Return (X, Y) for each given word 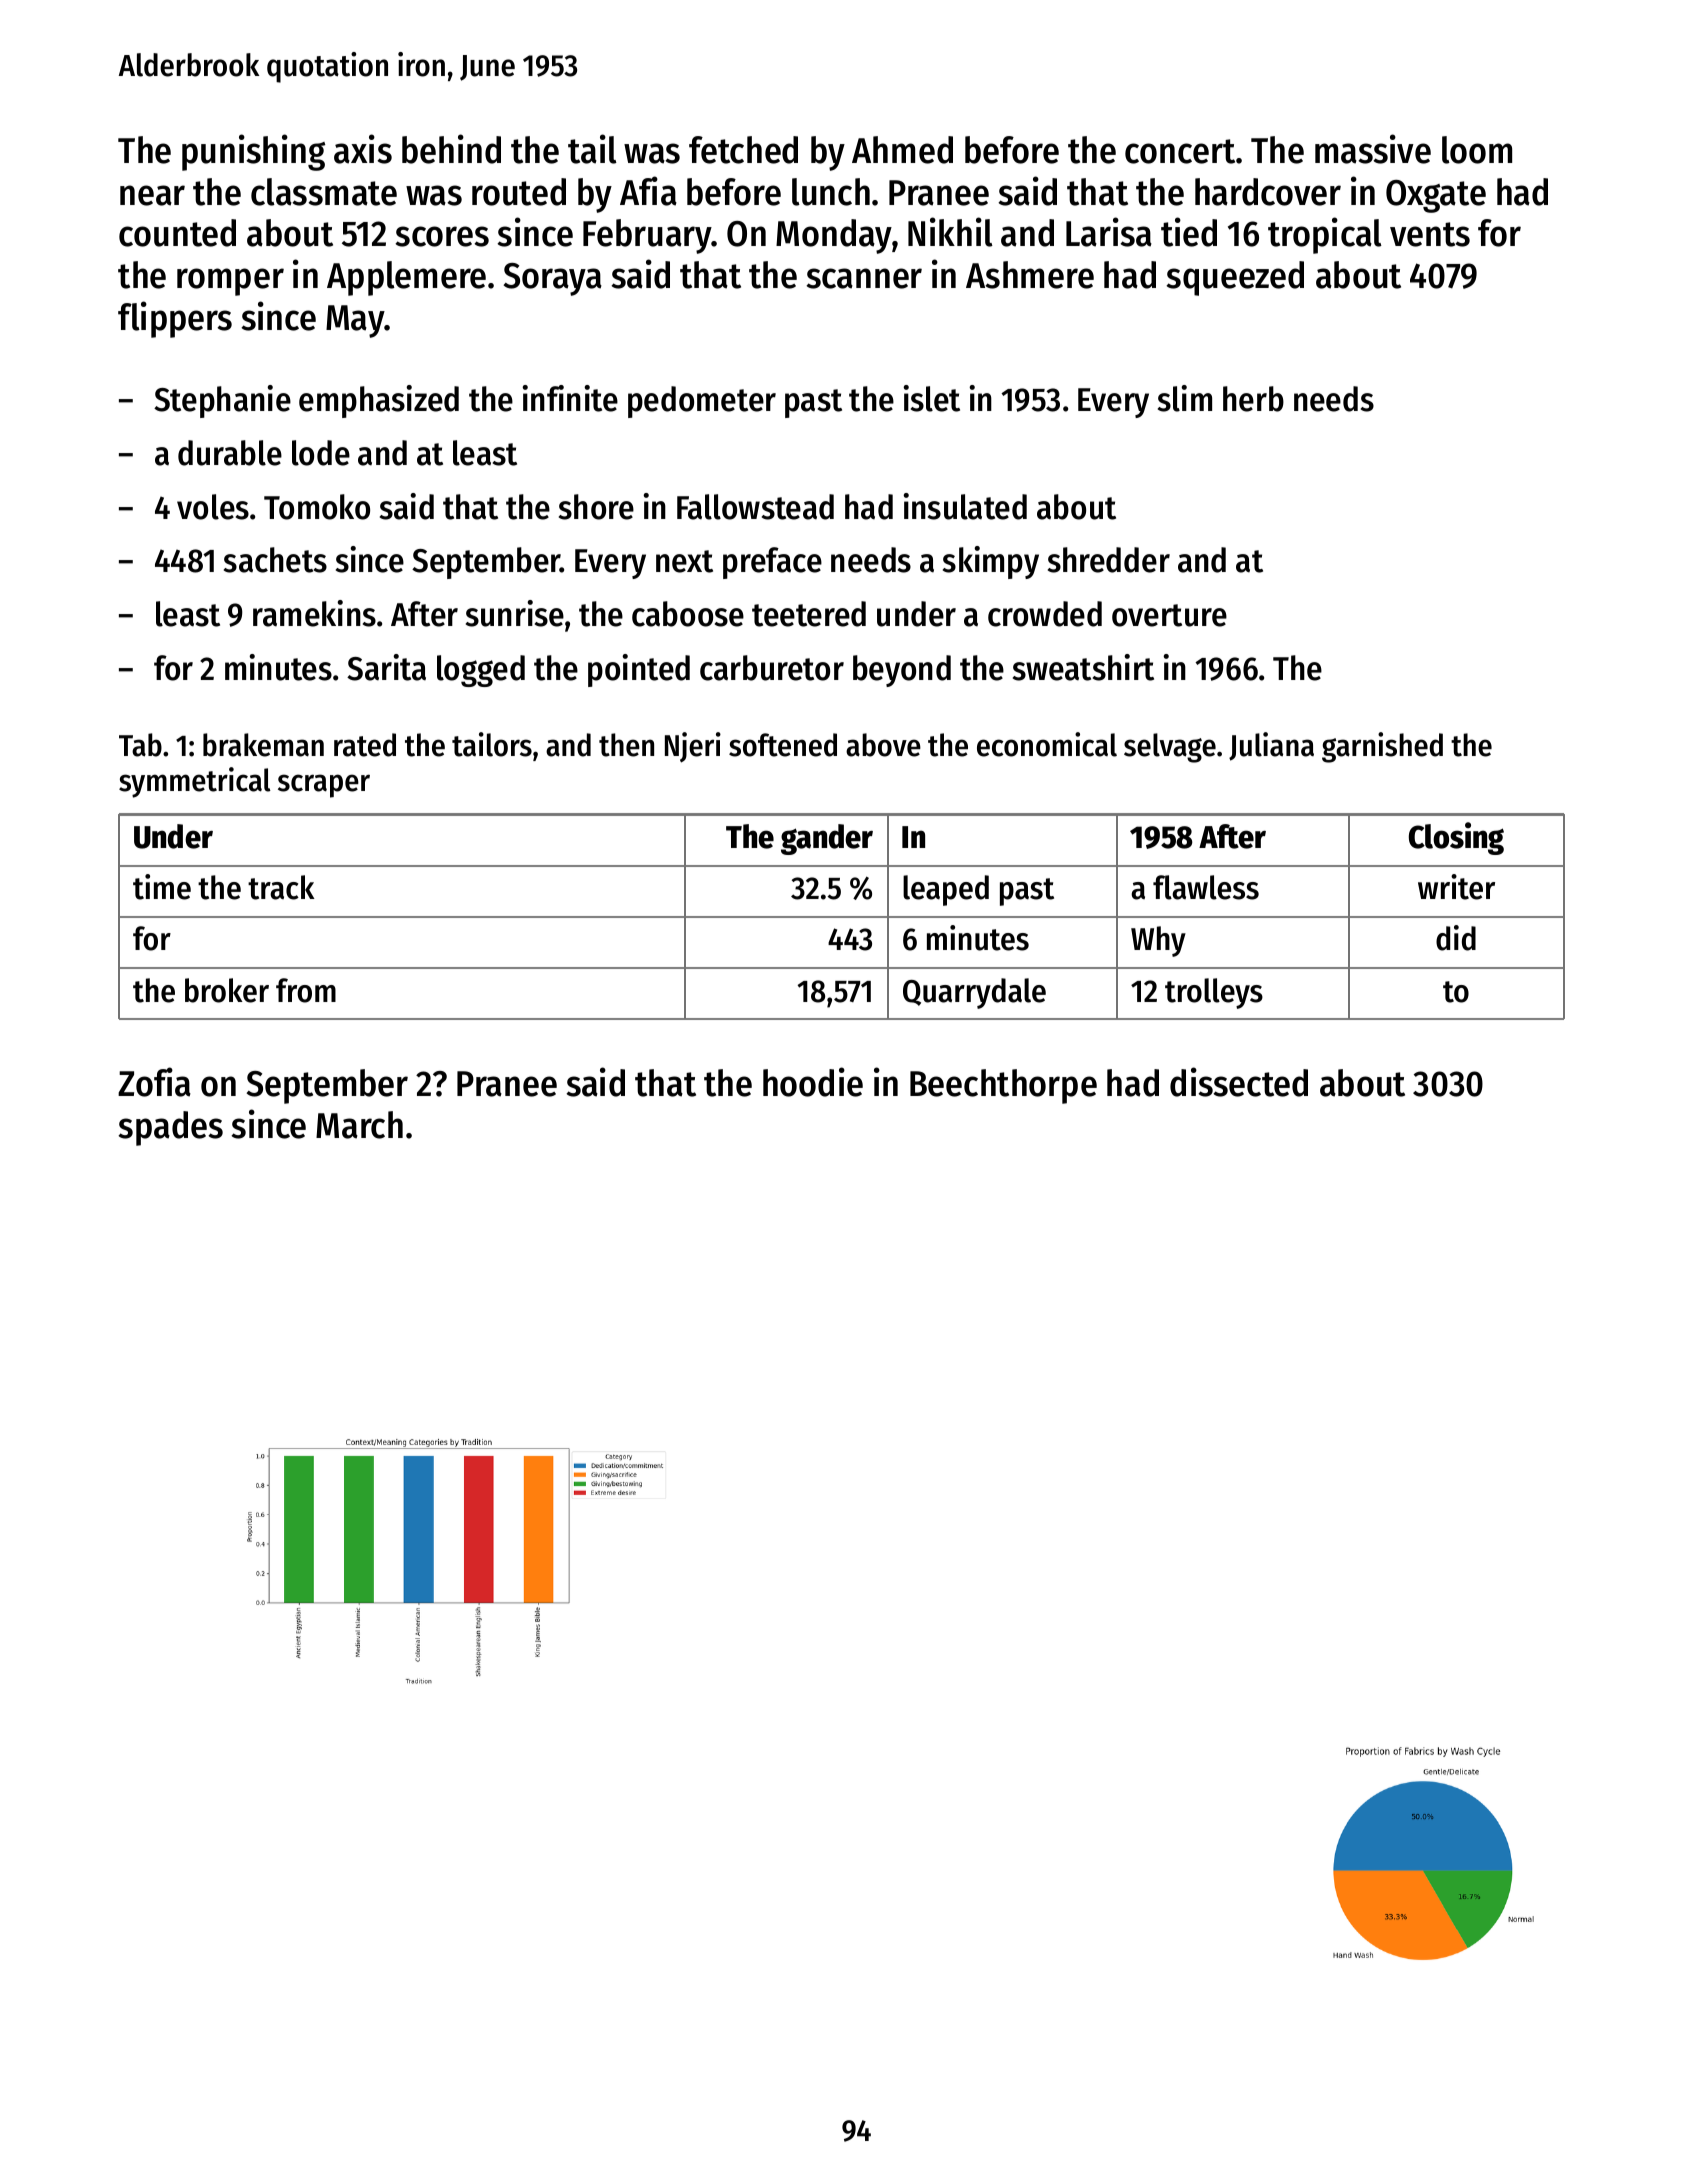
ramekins (314, 613)
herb (1253, 399)
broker (227, 990)
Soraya (553, 279)
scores (442, 236)
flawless (1206, 887)
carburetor (772, 668)
